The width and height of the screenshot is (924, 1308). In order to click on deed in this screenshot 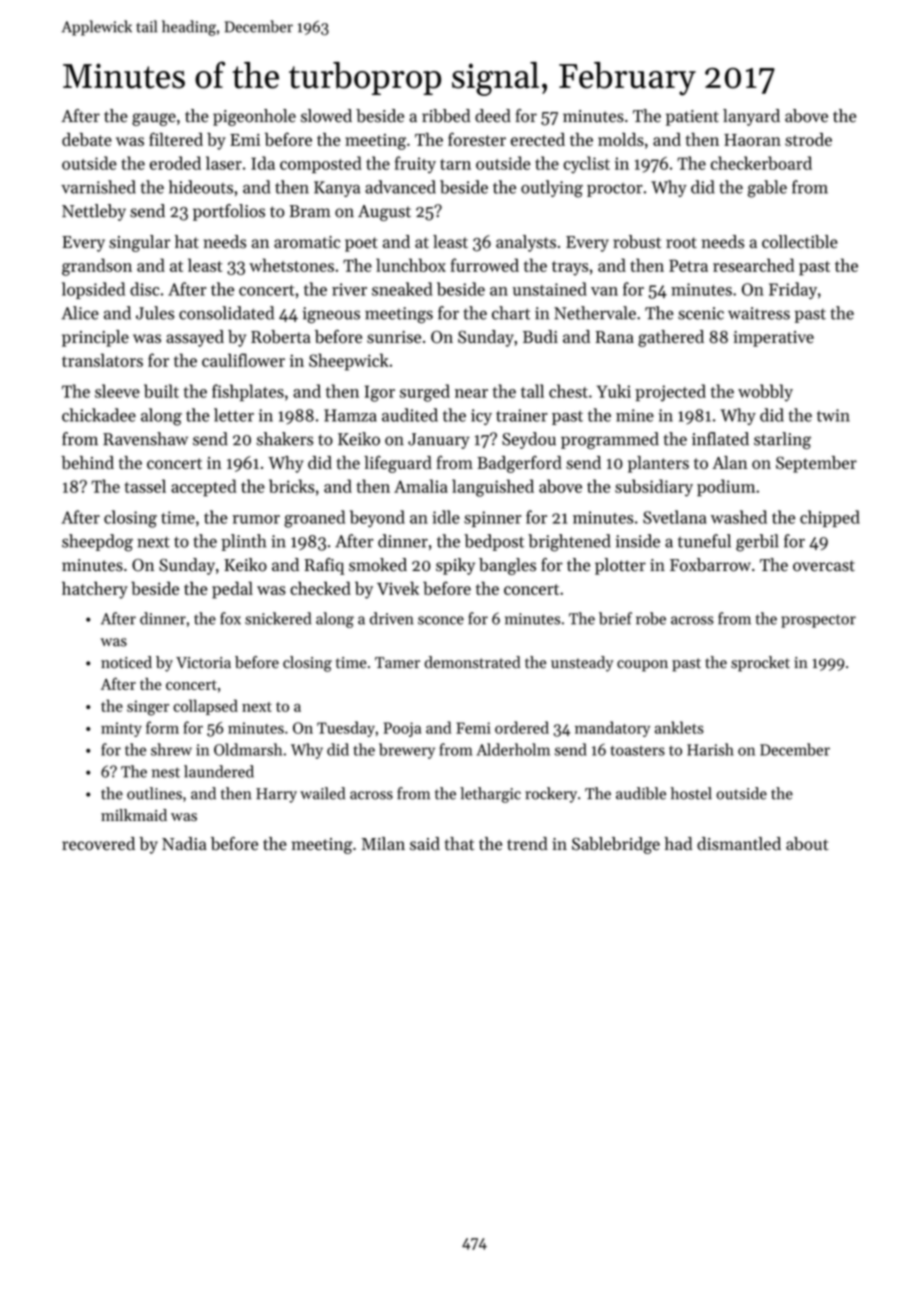, I will do `click(493, 116)`.
